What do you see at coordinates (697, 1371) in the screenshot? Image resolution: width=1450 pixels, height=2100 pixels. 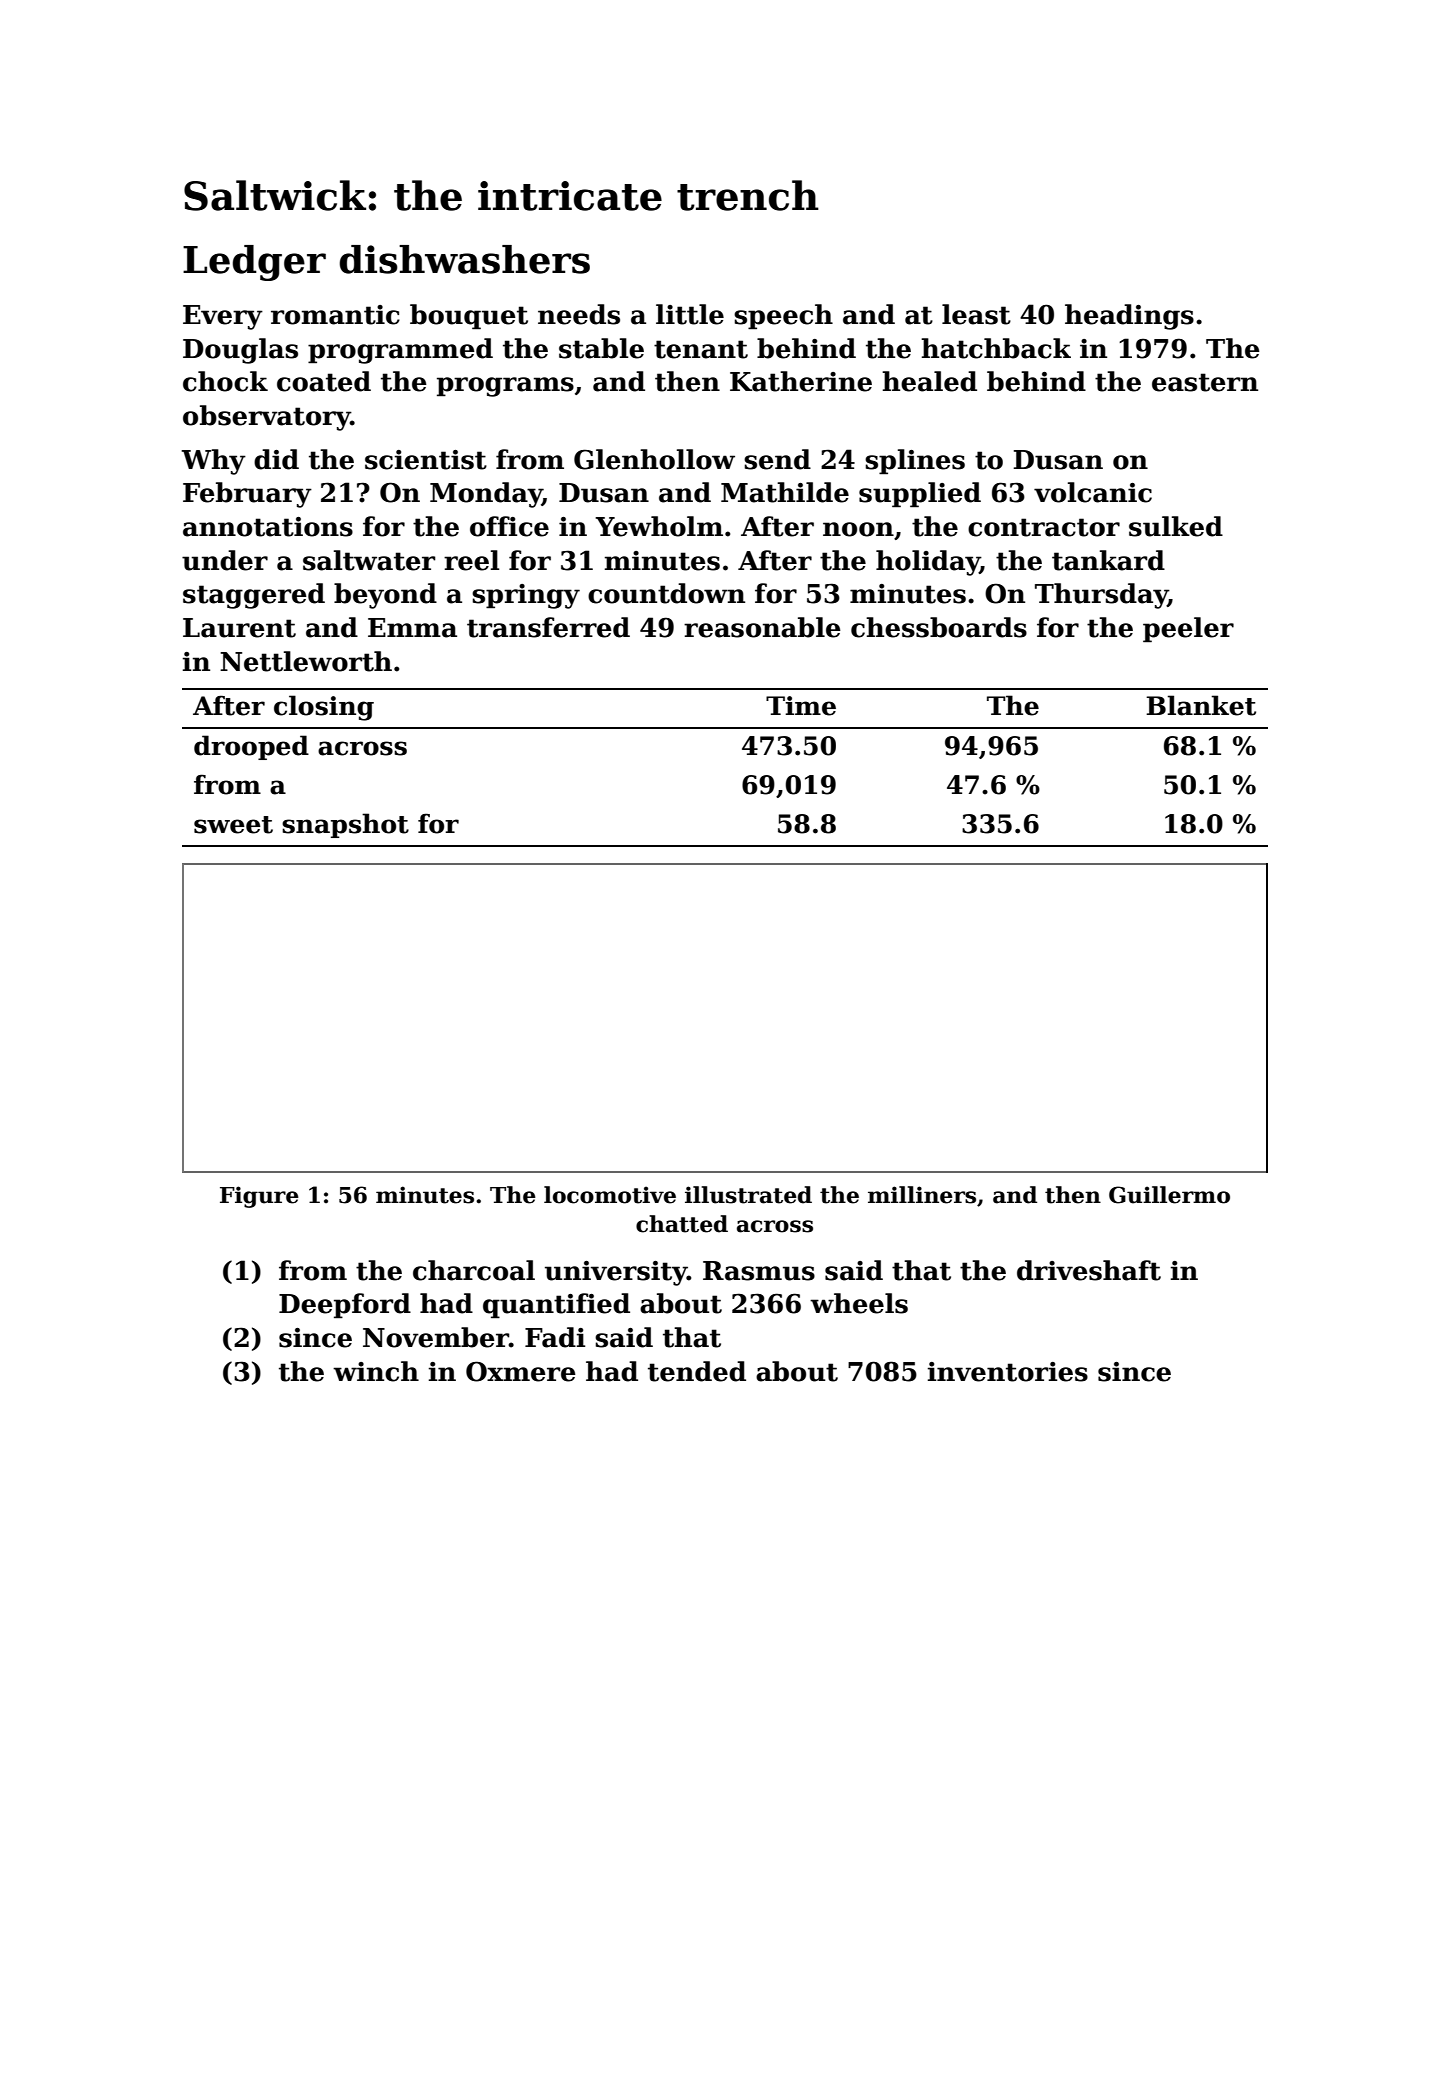 I see `tended` at bounding box center [697, 1371].
